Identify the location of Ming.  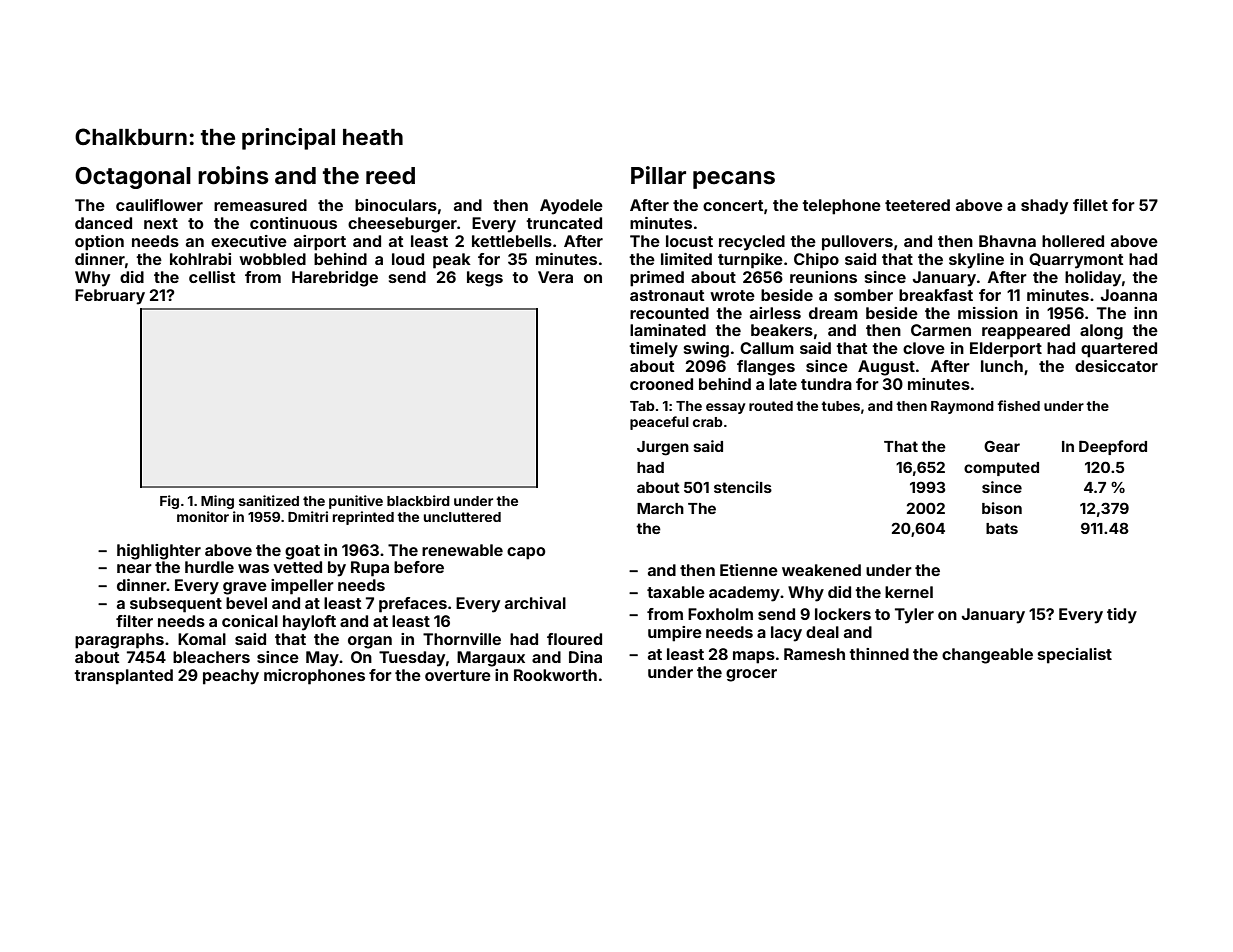
(217, 502).
